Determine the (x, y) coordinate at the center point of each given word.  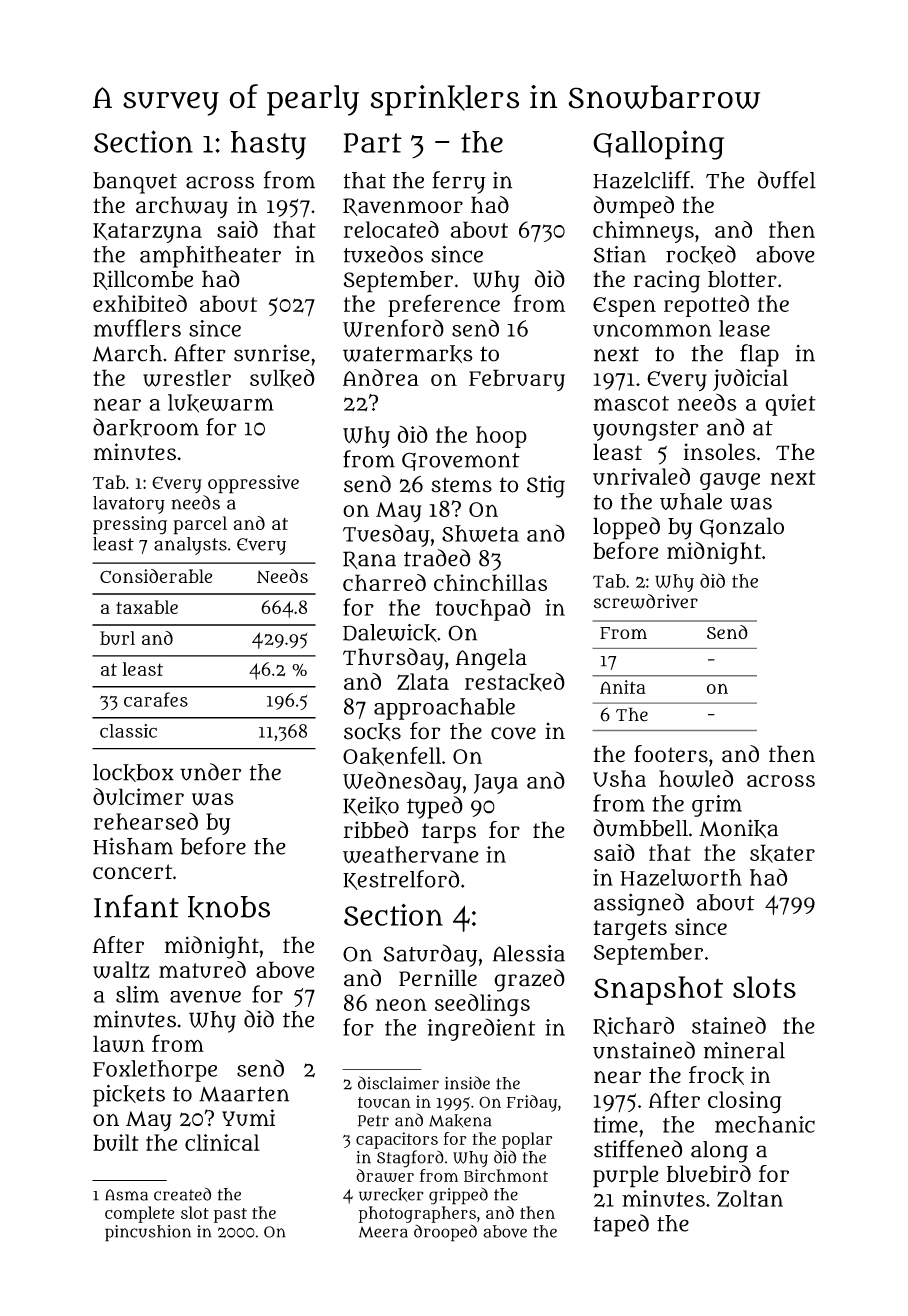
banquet (135, 183)
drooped (445, 1233)
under (211, 772)
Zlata (423, 681)
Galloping (658, 145)
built (116, 1142)
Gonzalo (742, 527)
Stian (620, 254)
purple (625, 1176)
